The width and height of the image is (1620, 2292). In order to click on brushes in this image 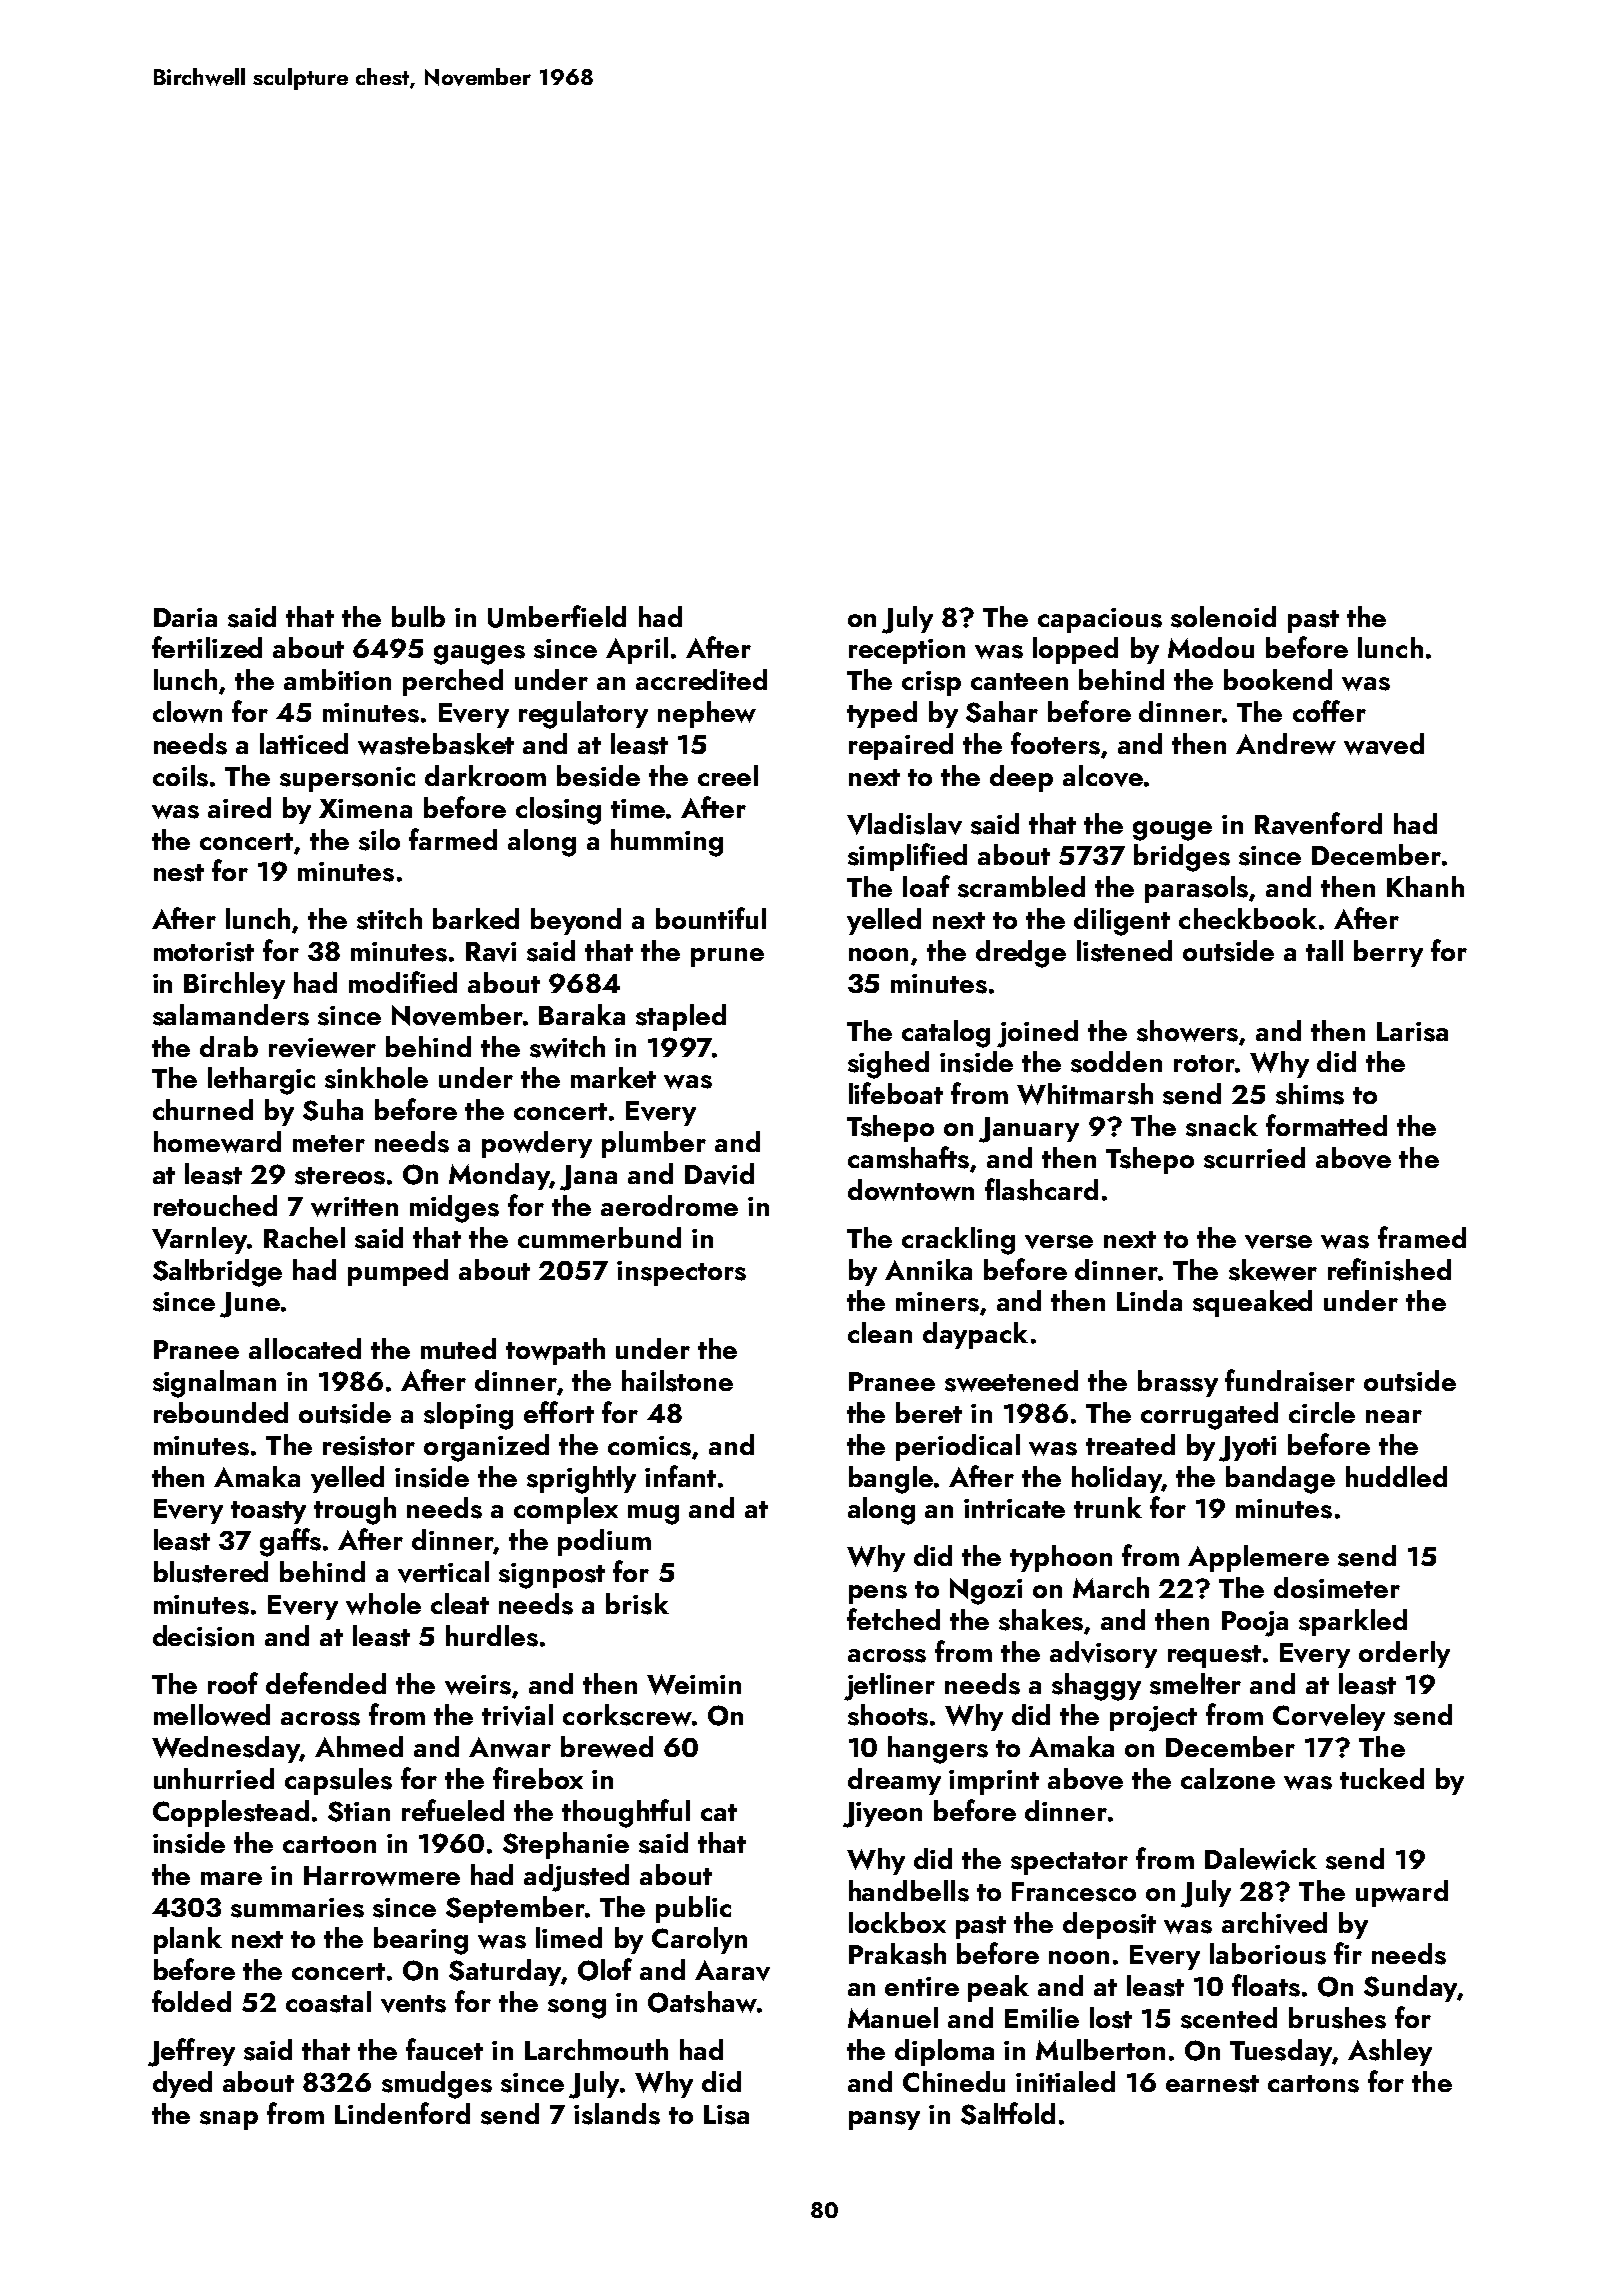, I will do `click(1337, 2018)`.
